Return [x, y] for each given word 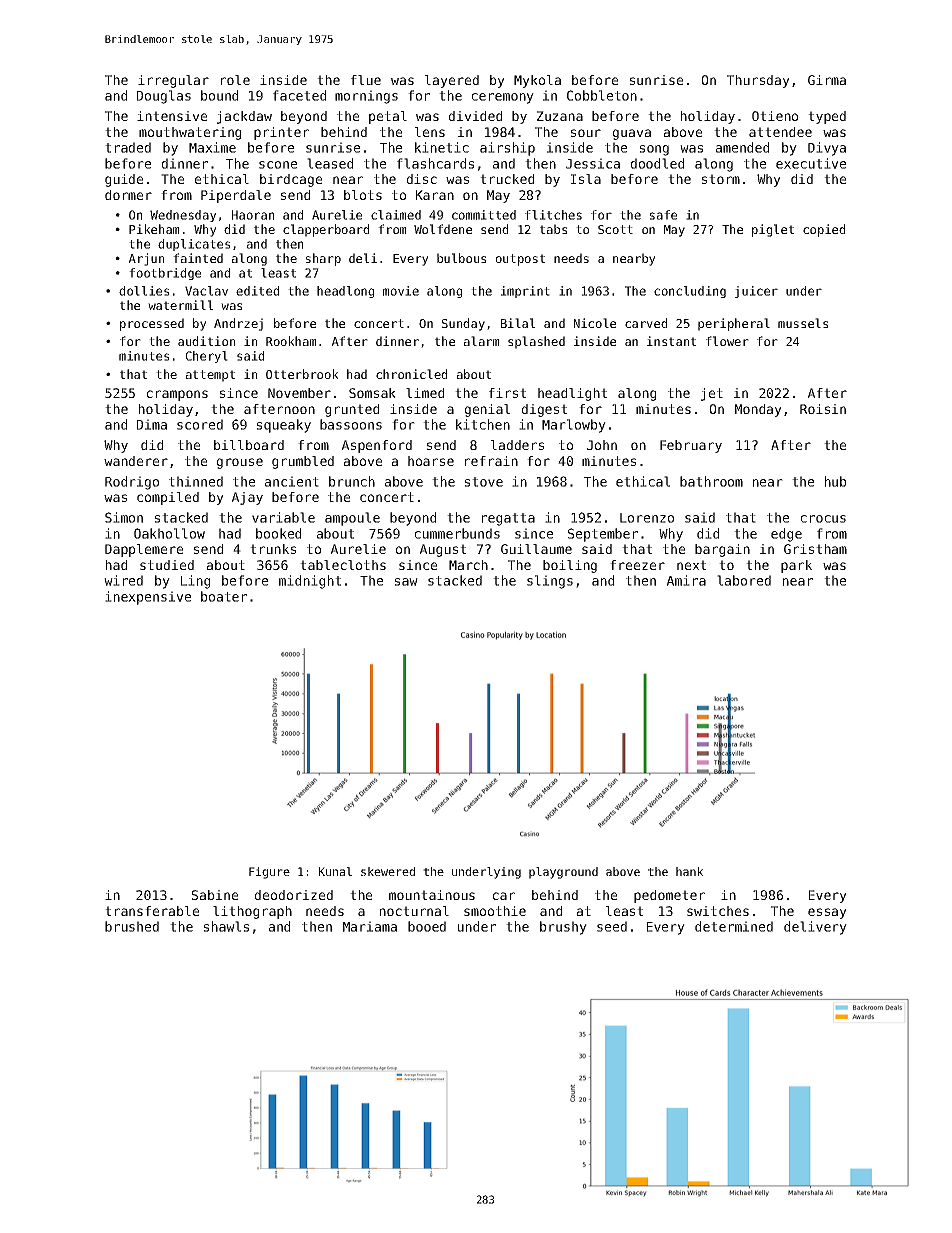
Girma [827, 80]
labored [744, 580]
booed [427, 926]
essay [827, 913]
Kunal [335, 871]
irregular [173, 81]
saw [406, 582]
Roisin [823, 409]
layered [452, 81]
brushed [132, 926]
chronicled [411, 374]
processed [152, 324]
